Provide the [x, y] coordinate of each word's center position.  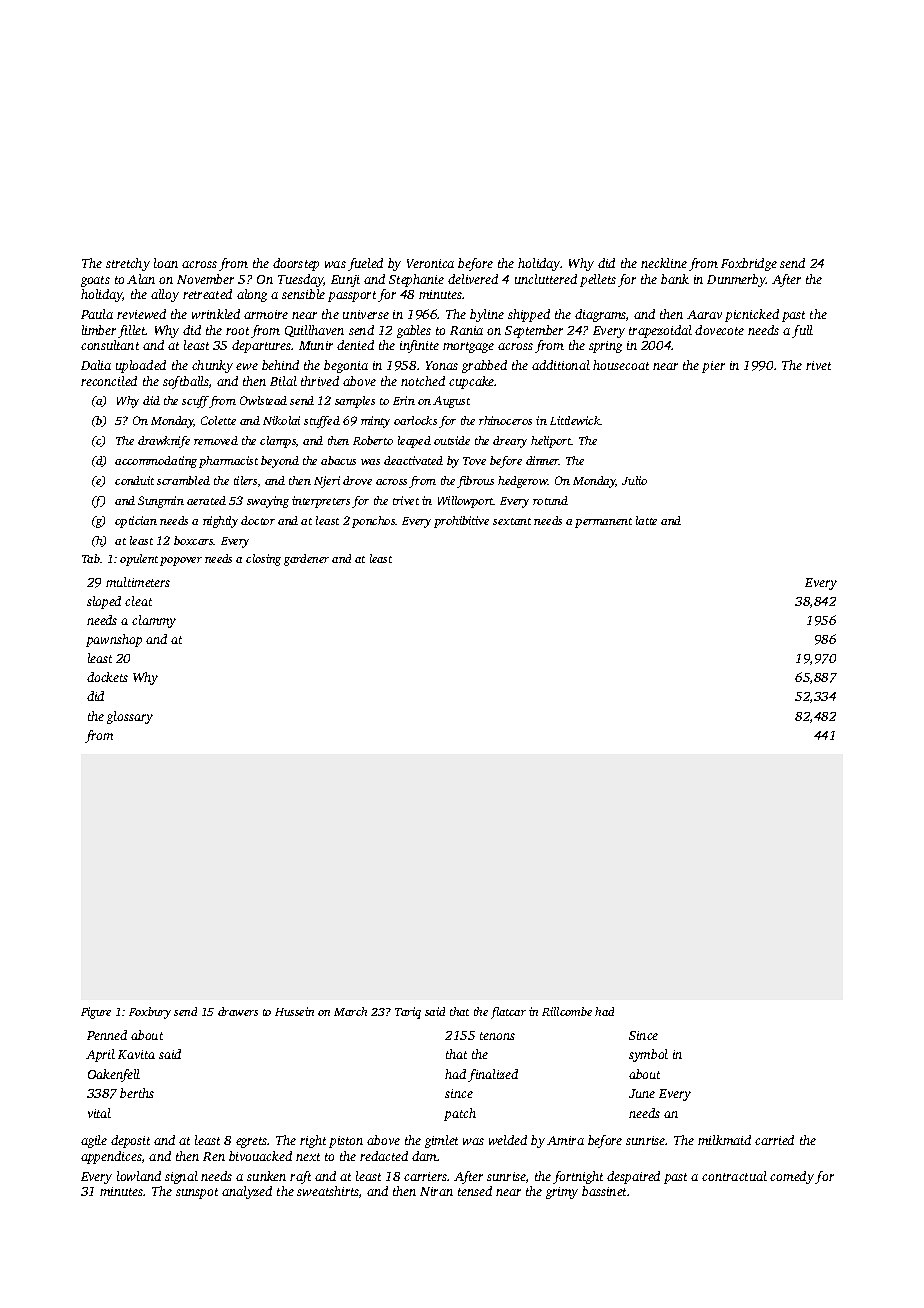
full [802, 331]
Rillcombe [567, 1011]
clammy [154, 621]
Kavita [136, 1054]
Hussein [294, 1011]
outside [452, 440]
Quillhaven [314, 331]
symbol [648, 1055]
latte [646, 520]
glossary [130, 717]
